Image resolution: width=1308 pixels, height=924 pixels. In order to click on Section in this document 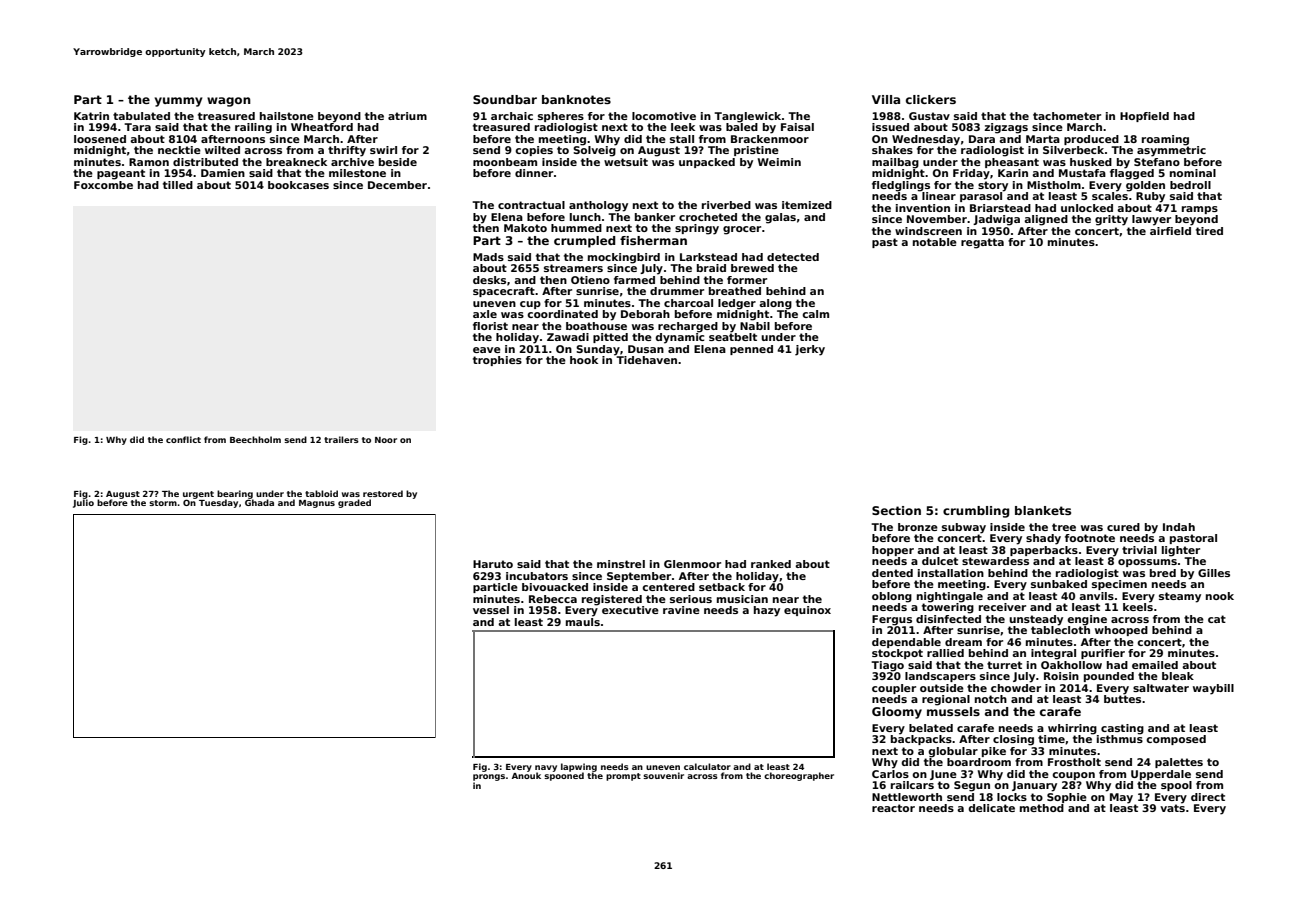, I will do `click(896, 510)`.
